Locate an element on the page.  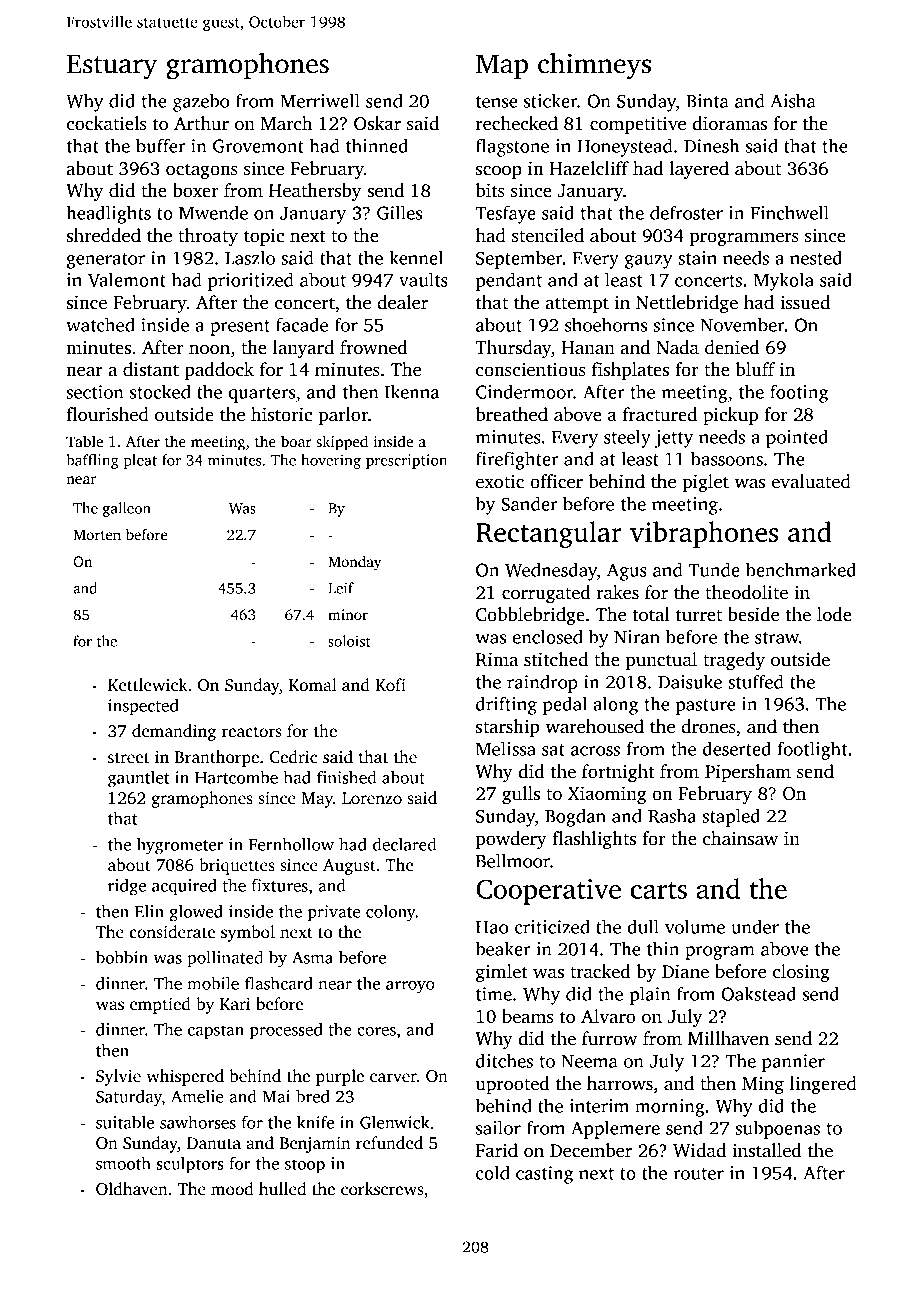
Kettlewick is located at coordinates (148, 685).
